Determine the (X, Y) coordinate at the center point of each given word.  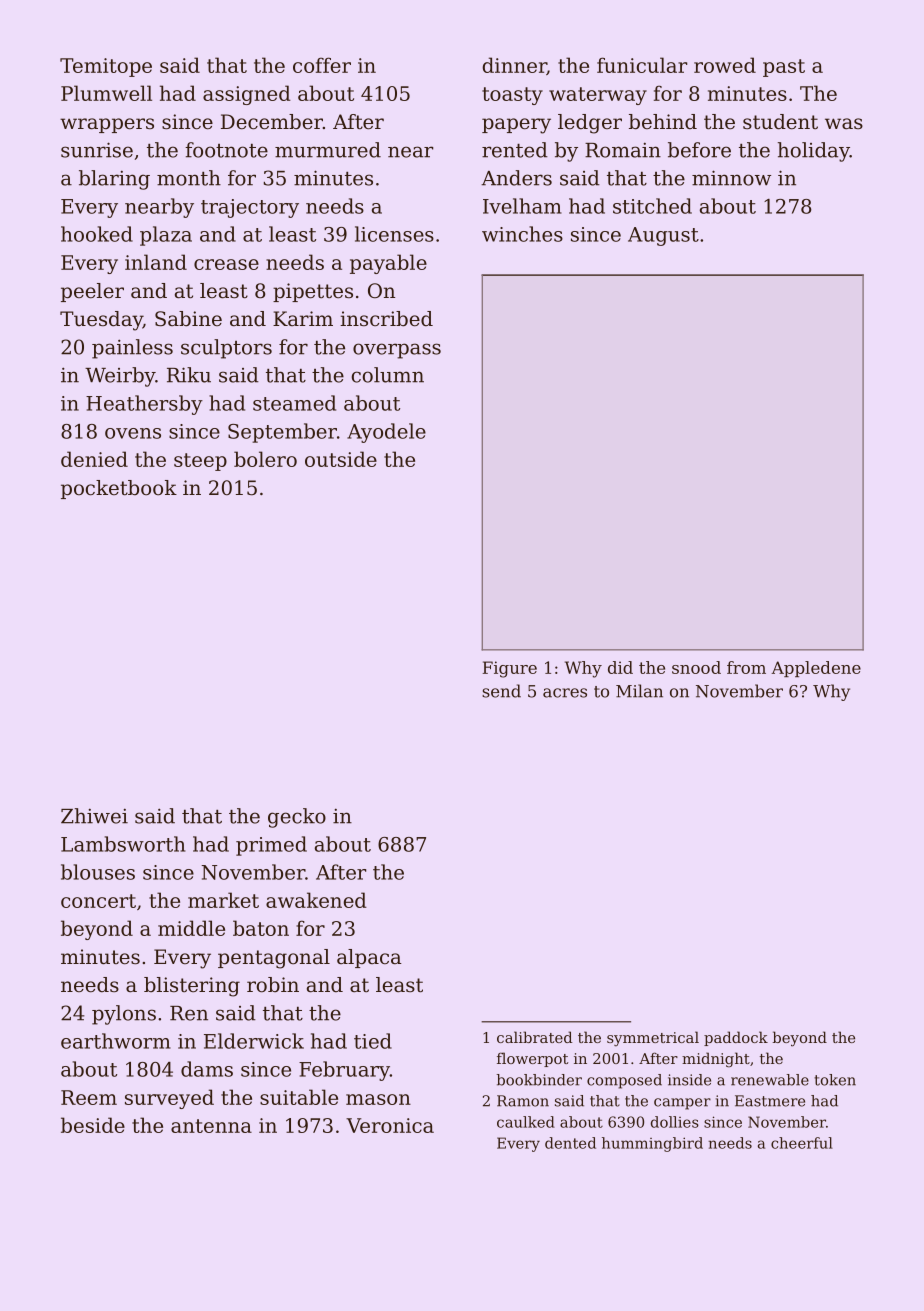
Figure (510, 669)
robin (273, 985)
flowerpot (532, 1059)
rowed (725, 65)
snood (696, 667)
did (620, 667)
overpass (397, 351)
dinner (514, 66)
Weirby (120, 377)
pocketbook (119, 489)
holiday (814, 152)
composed (624, 1081)
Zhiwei (94, 816)
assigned (247, 95)
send (501, 691)
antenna (211, 1126)
